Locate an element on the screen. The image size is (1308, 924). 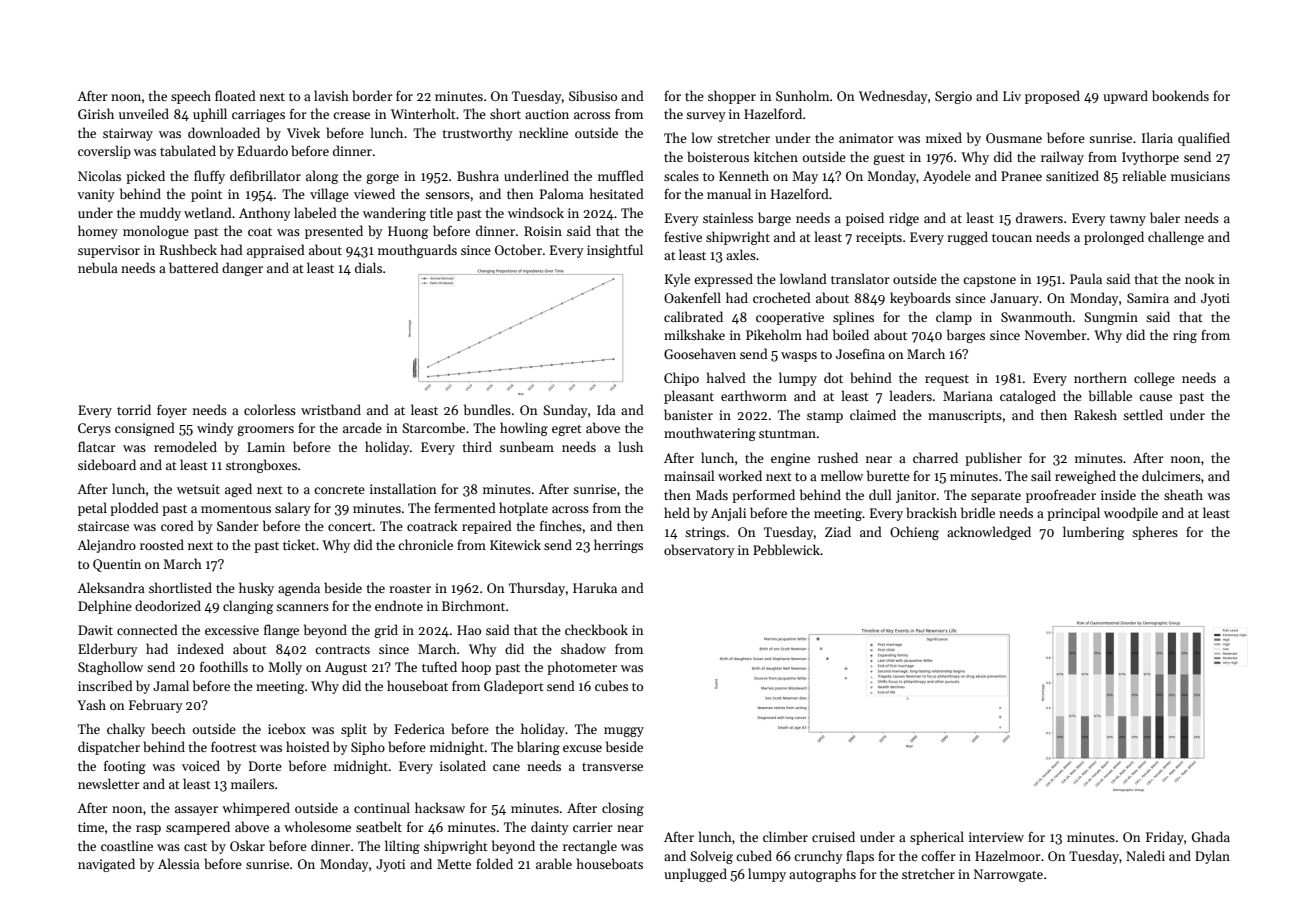
picked is located at coordinates (145, 177).
